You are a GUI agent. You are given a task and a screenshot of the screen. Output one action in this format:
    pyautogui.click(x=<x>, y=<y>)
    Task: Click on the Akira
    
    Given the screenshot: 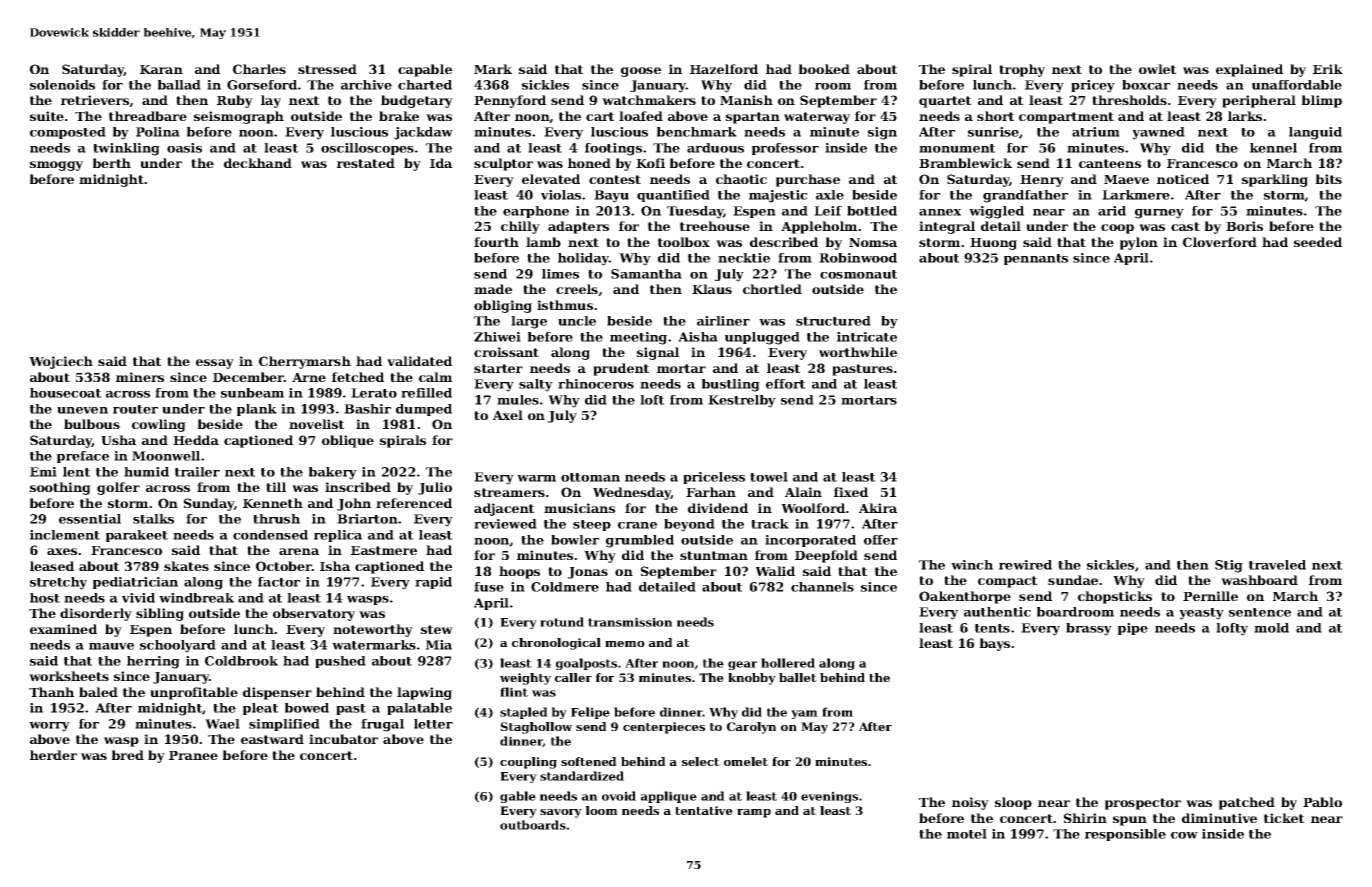 What is the action you would take?
    pyautogui.click(x=878, y=508)
